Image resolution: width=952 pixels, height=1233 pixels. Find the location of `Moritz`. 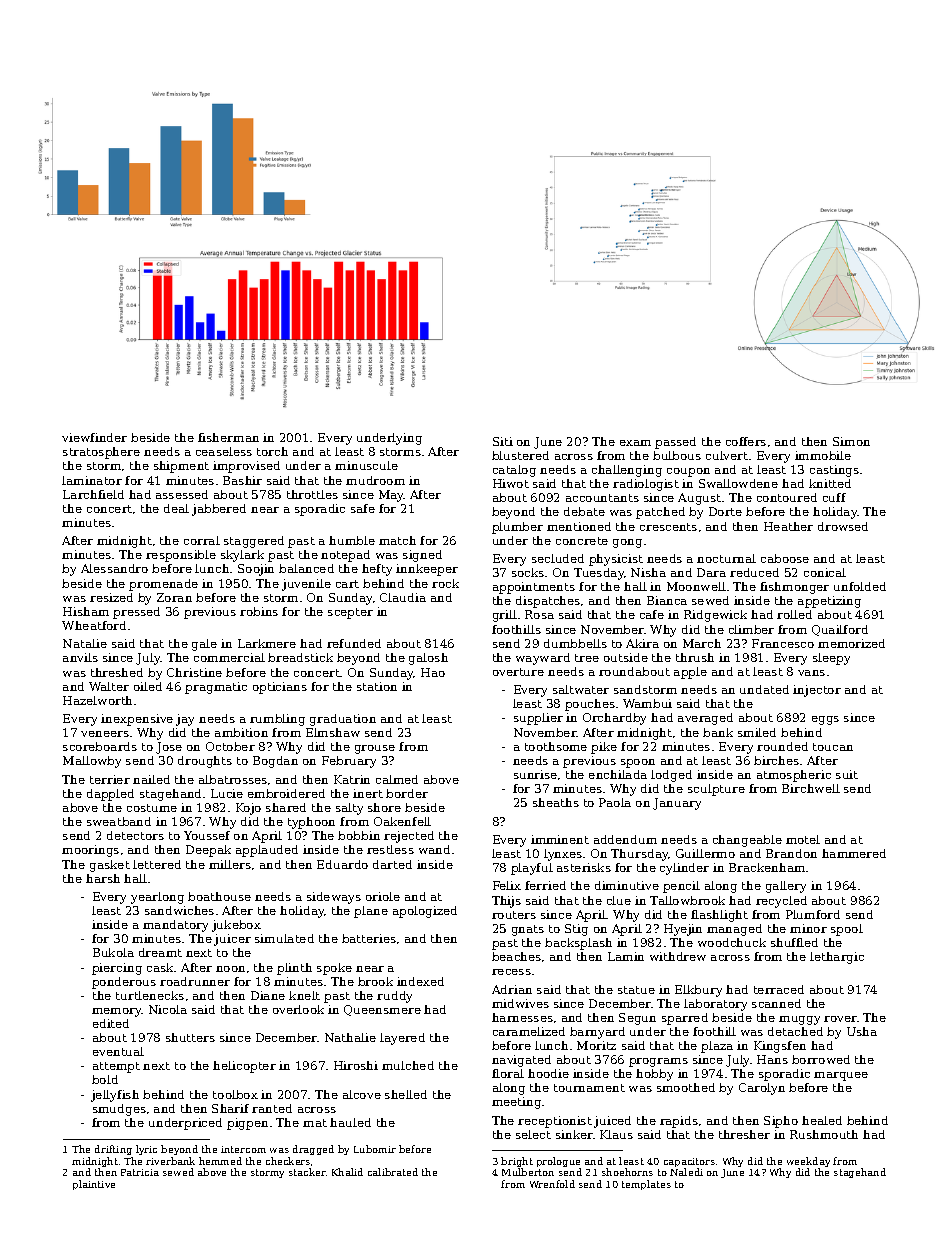

Moritz is located at coordinates (596, 1045).
